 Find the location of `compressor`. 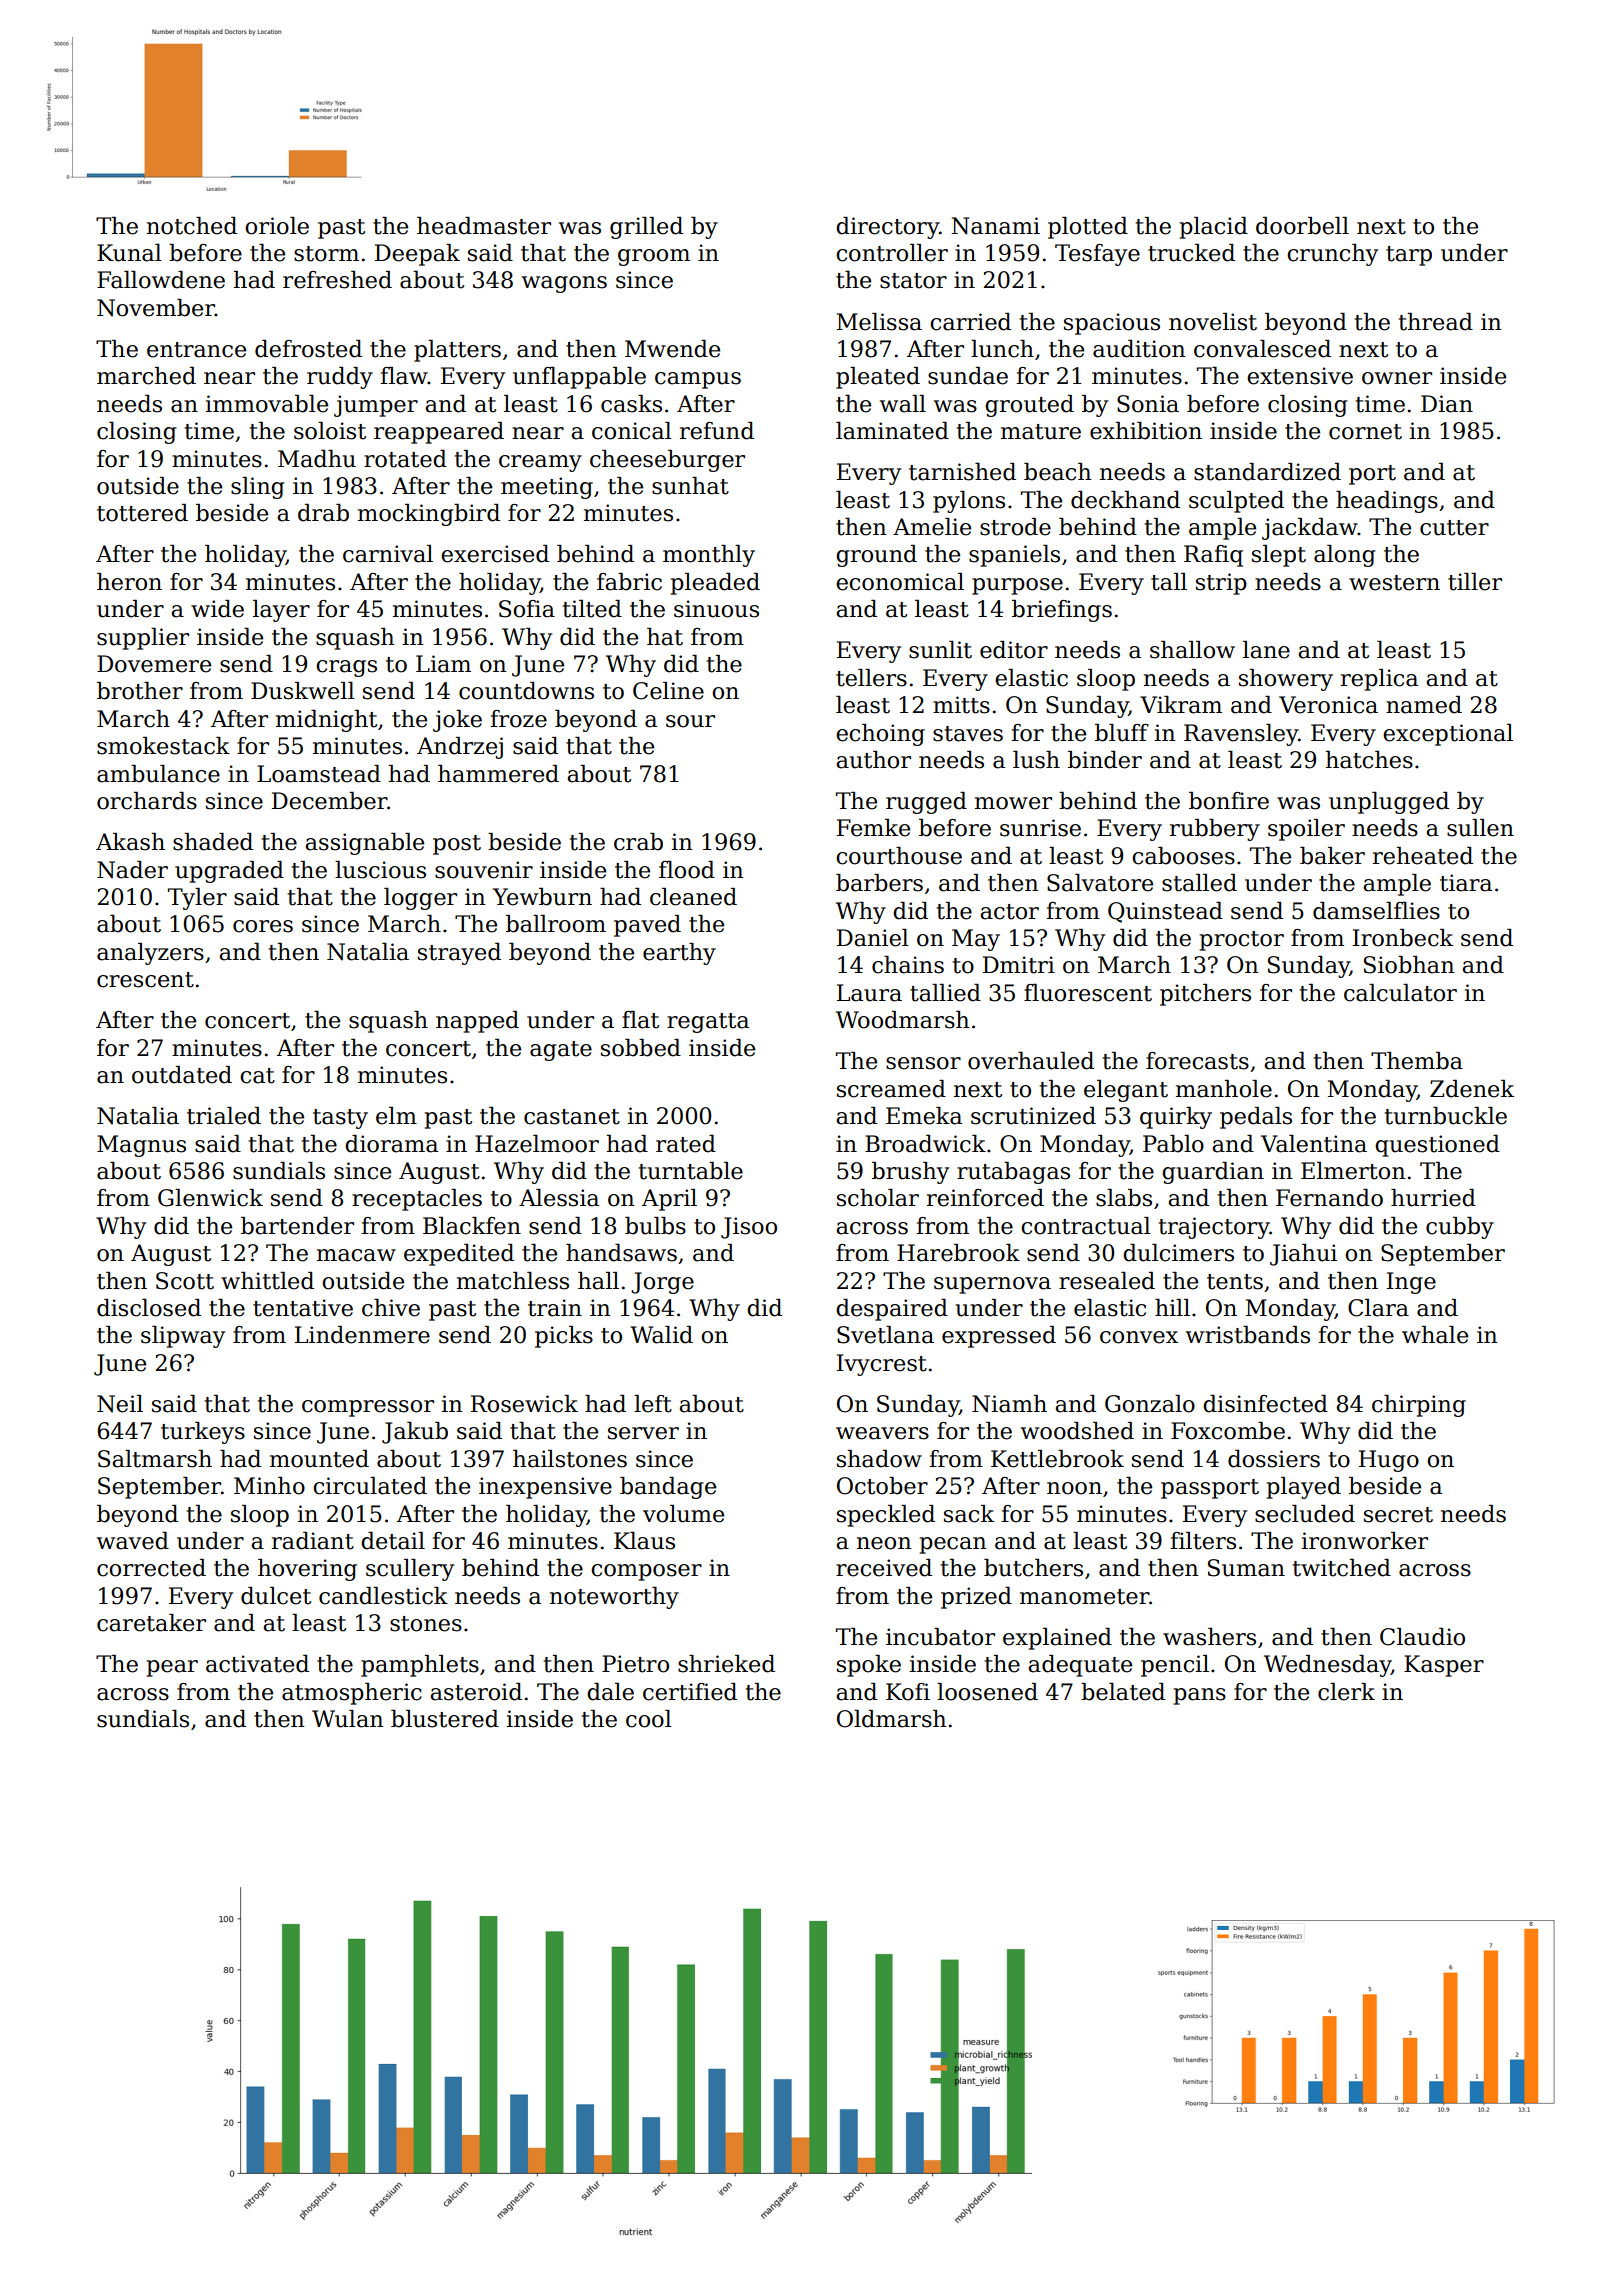

compressor is located at coordinates (368, 1408).
